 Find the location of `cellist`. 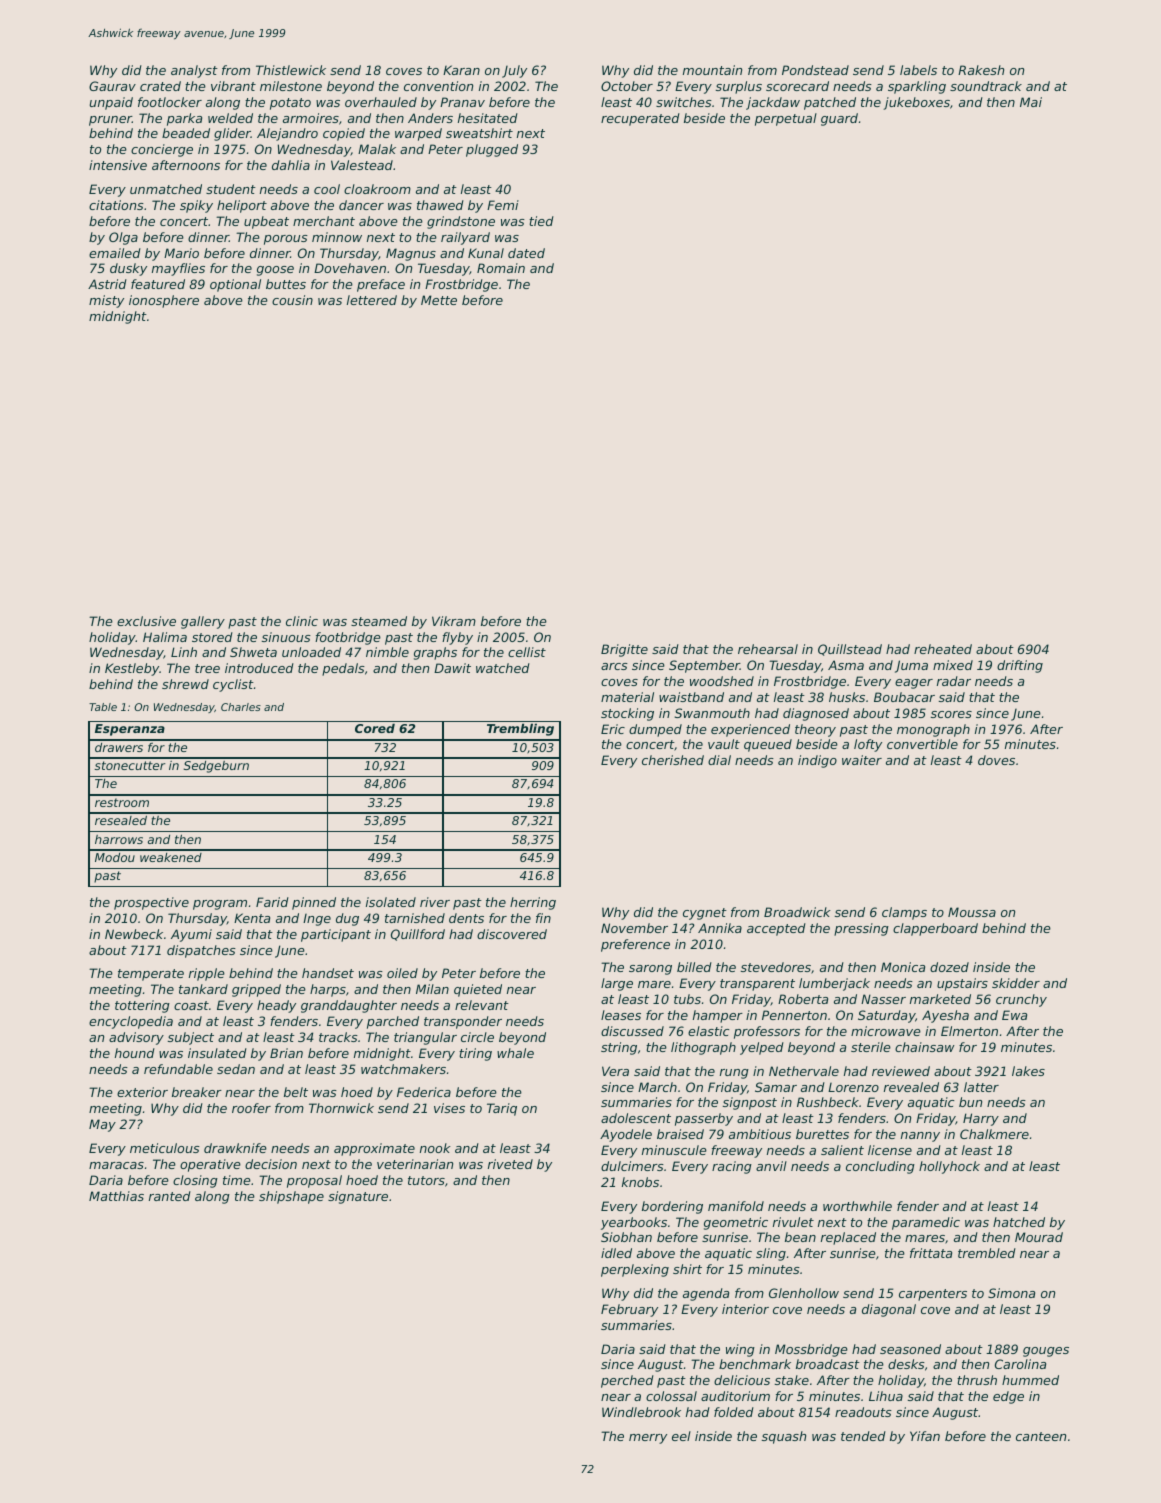

cellist is located at coordinates (527, 652).
